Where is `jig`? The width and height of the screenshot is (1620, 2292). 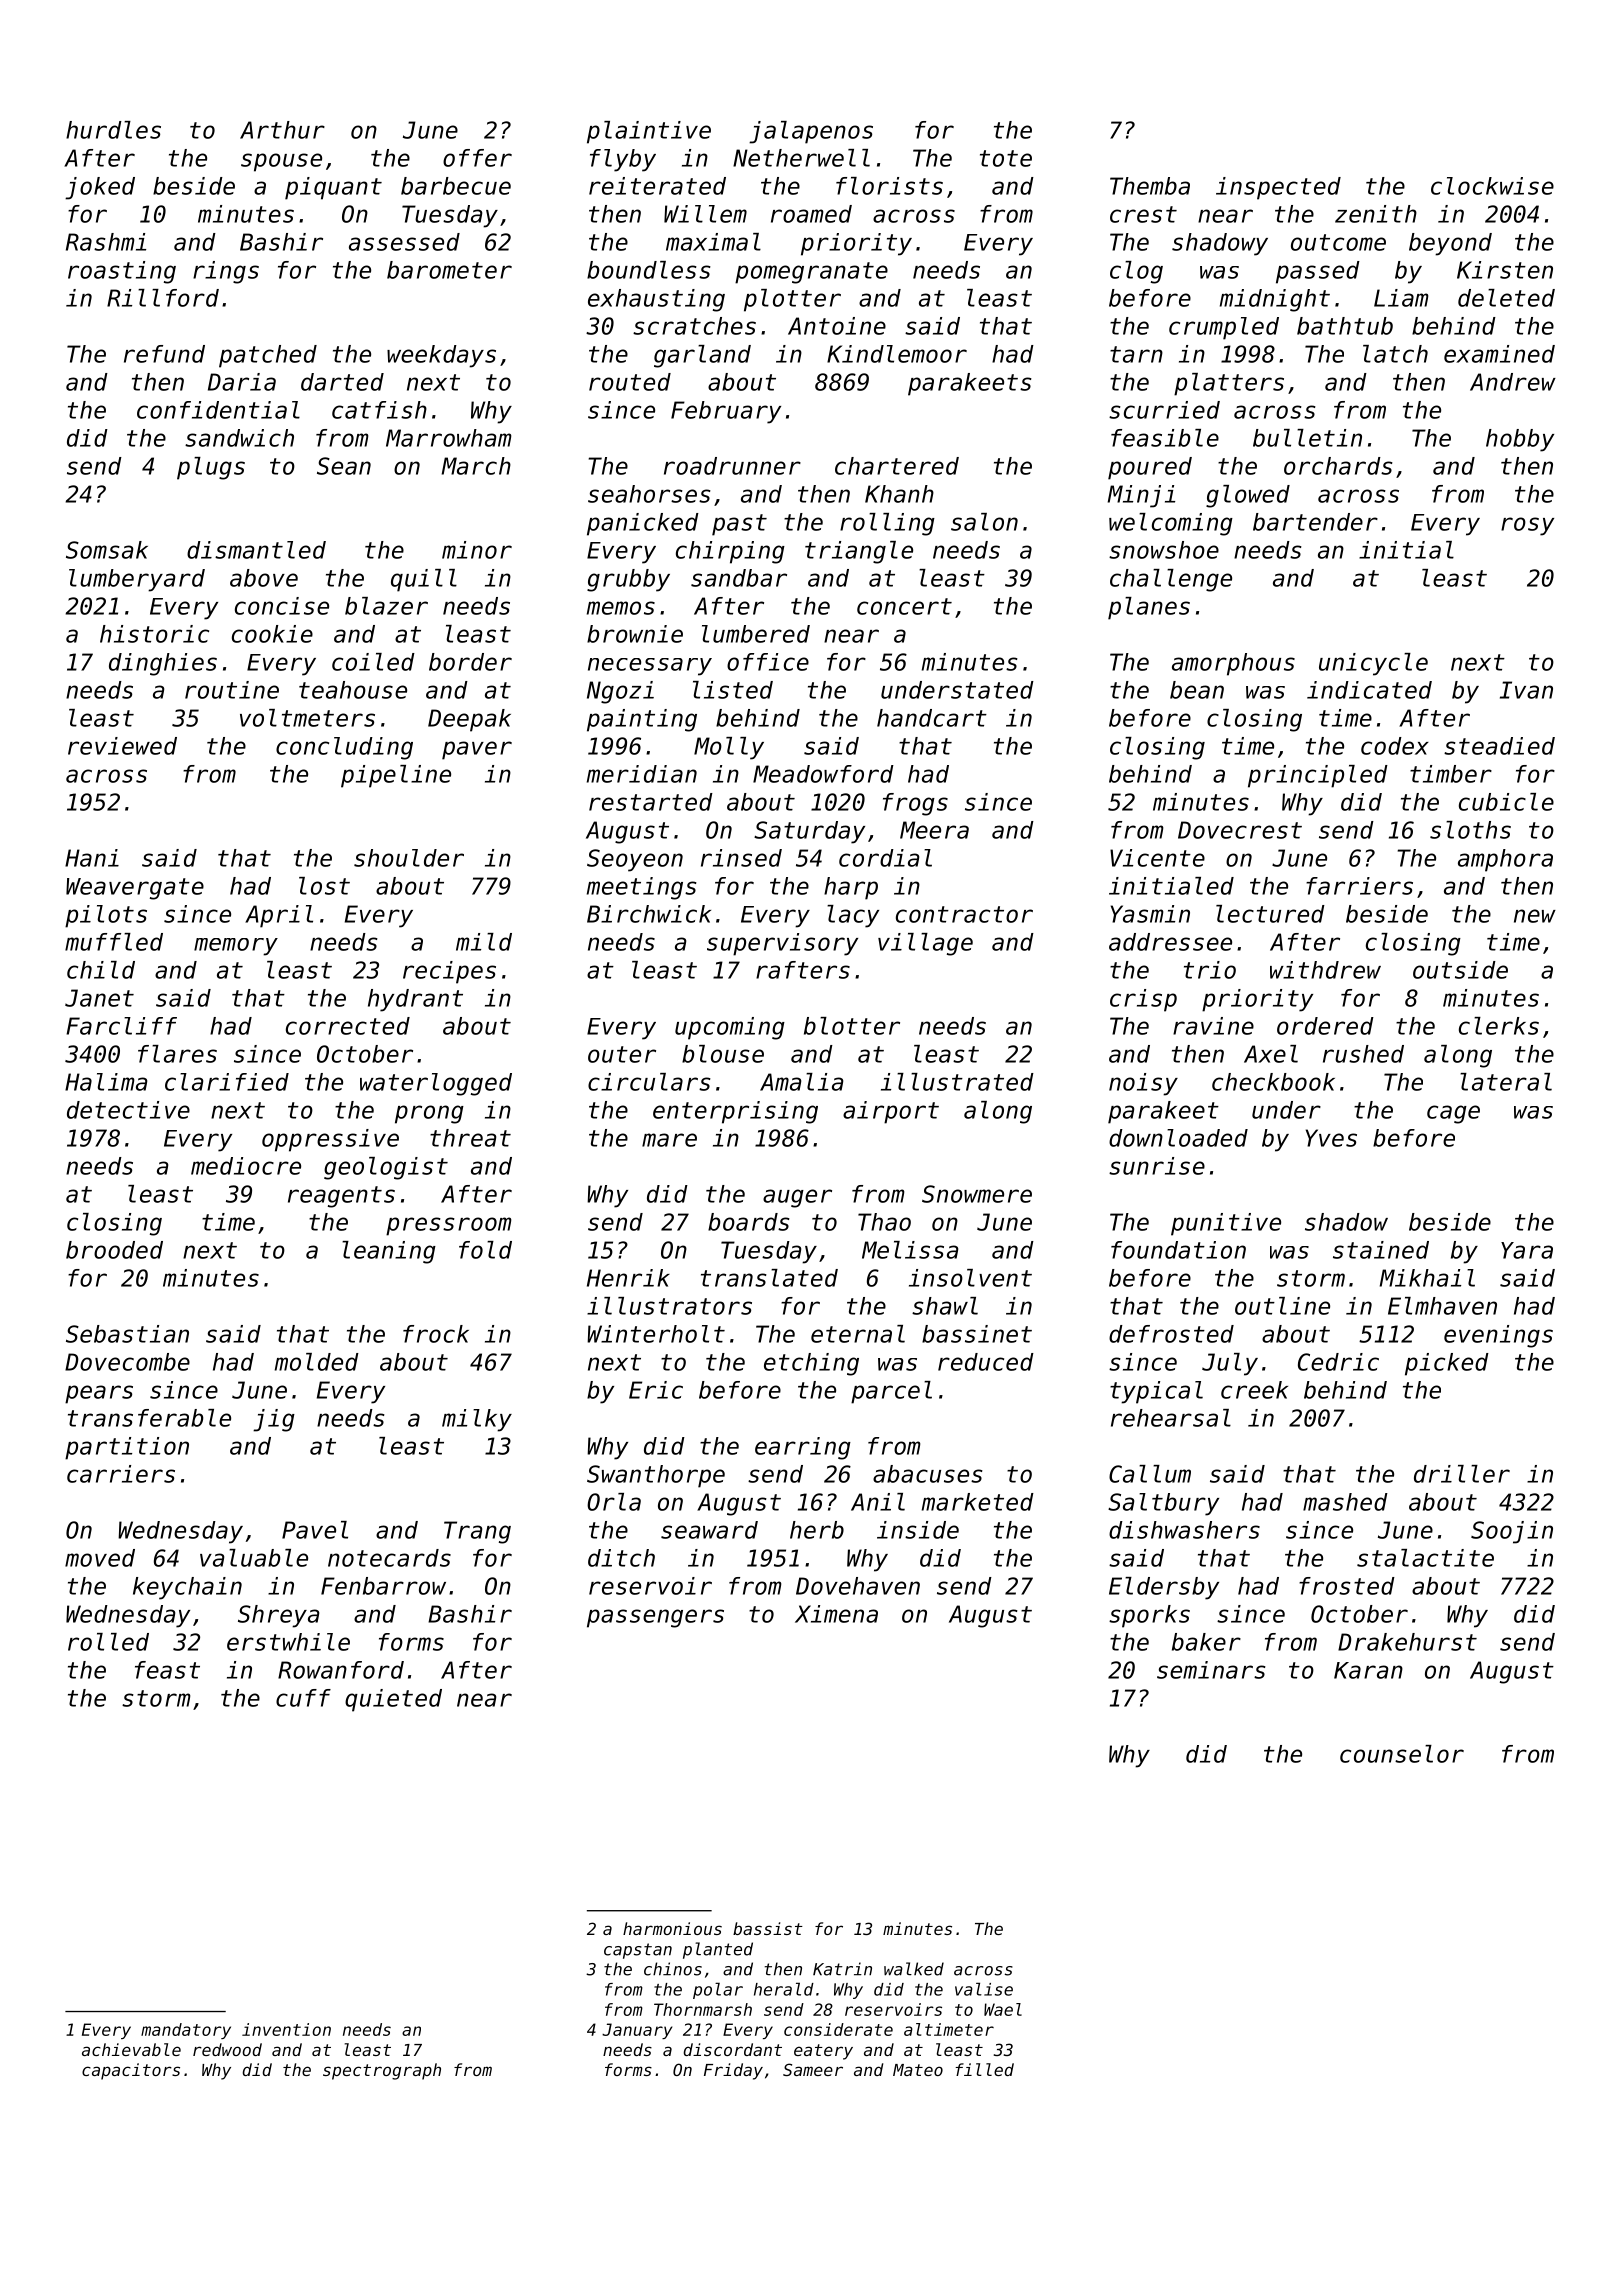
jig is located at coordinates (274, 1420).
